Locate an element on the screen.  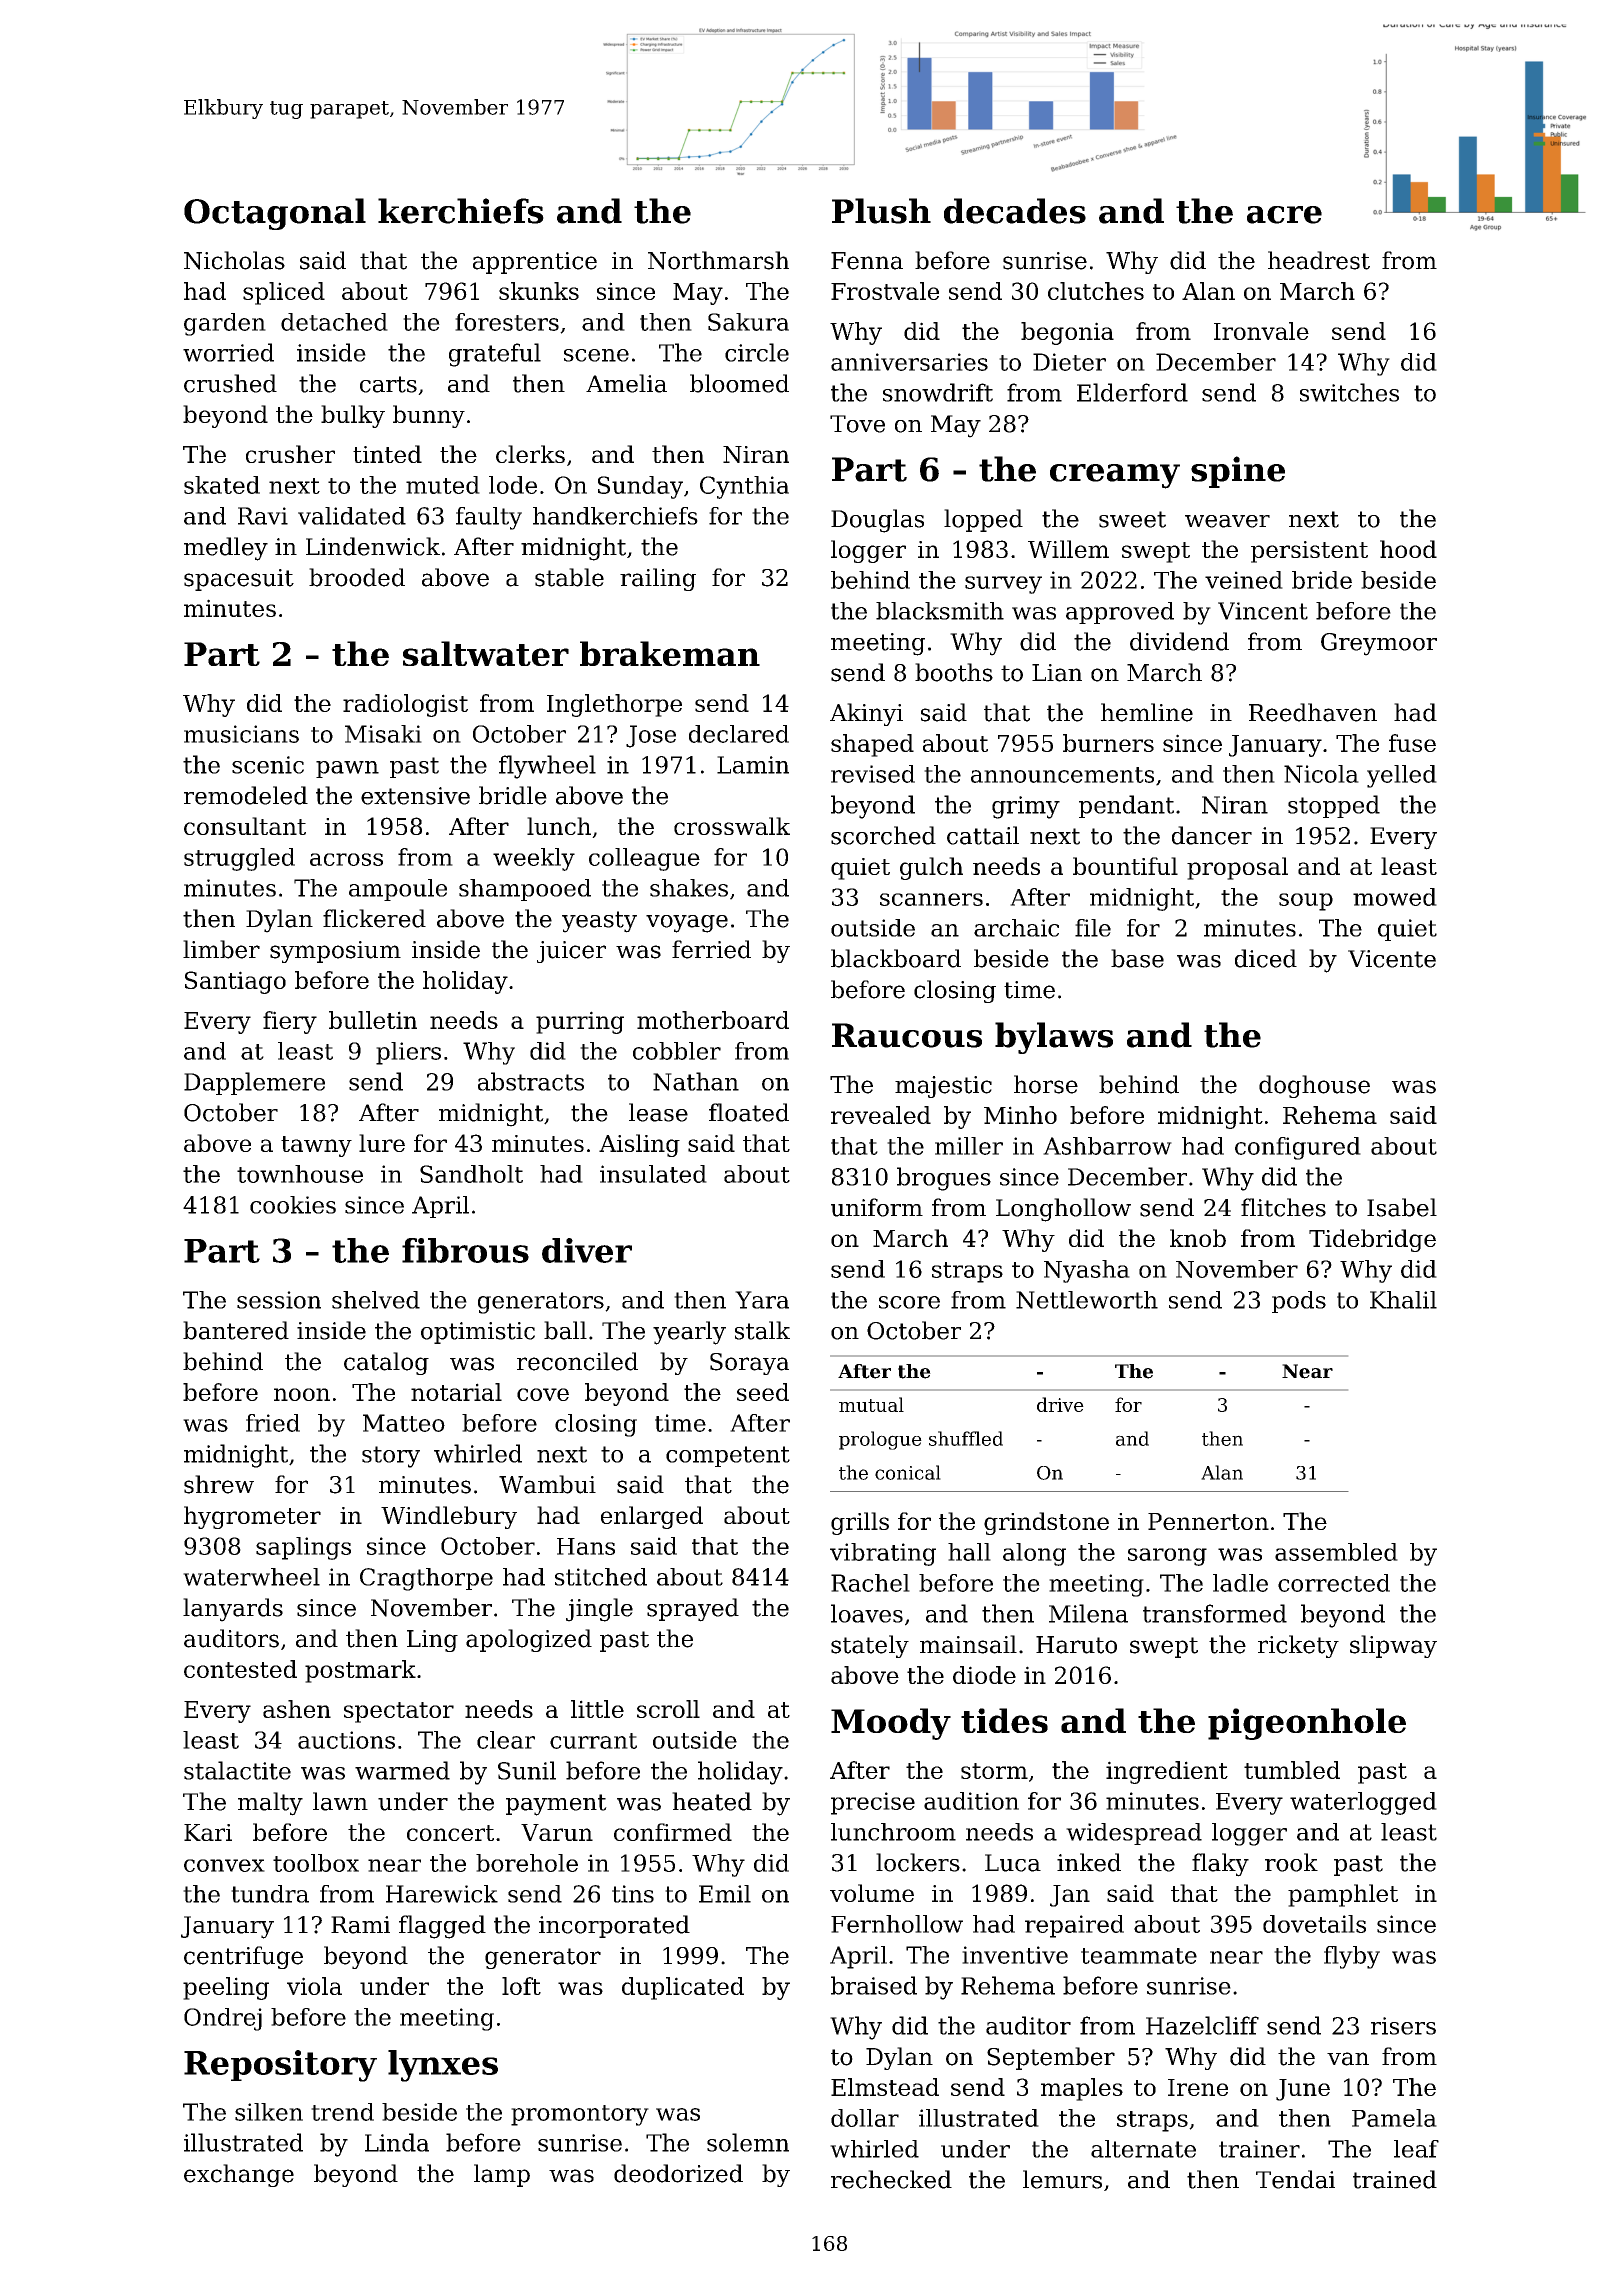
uniform is located at coordinates (877, 1207).
